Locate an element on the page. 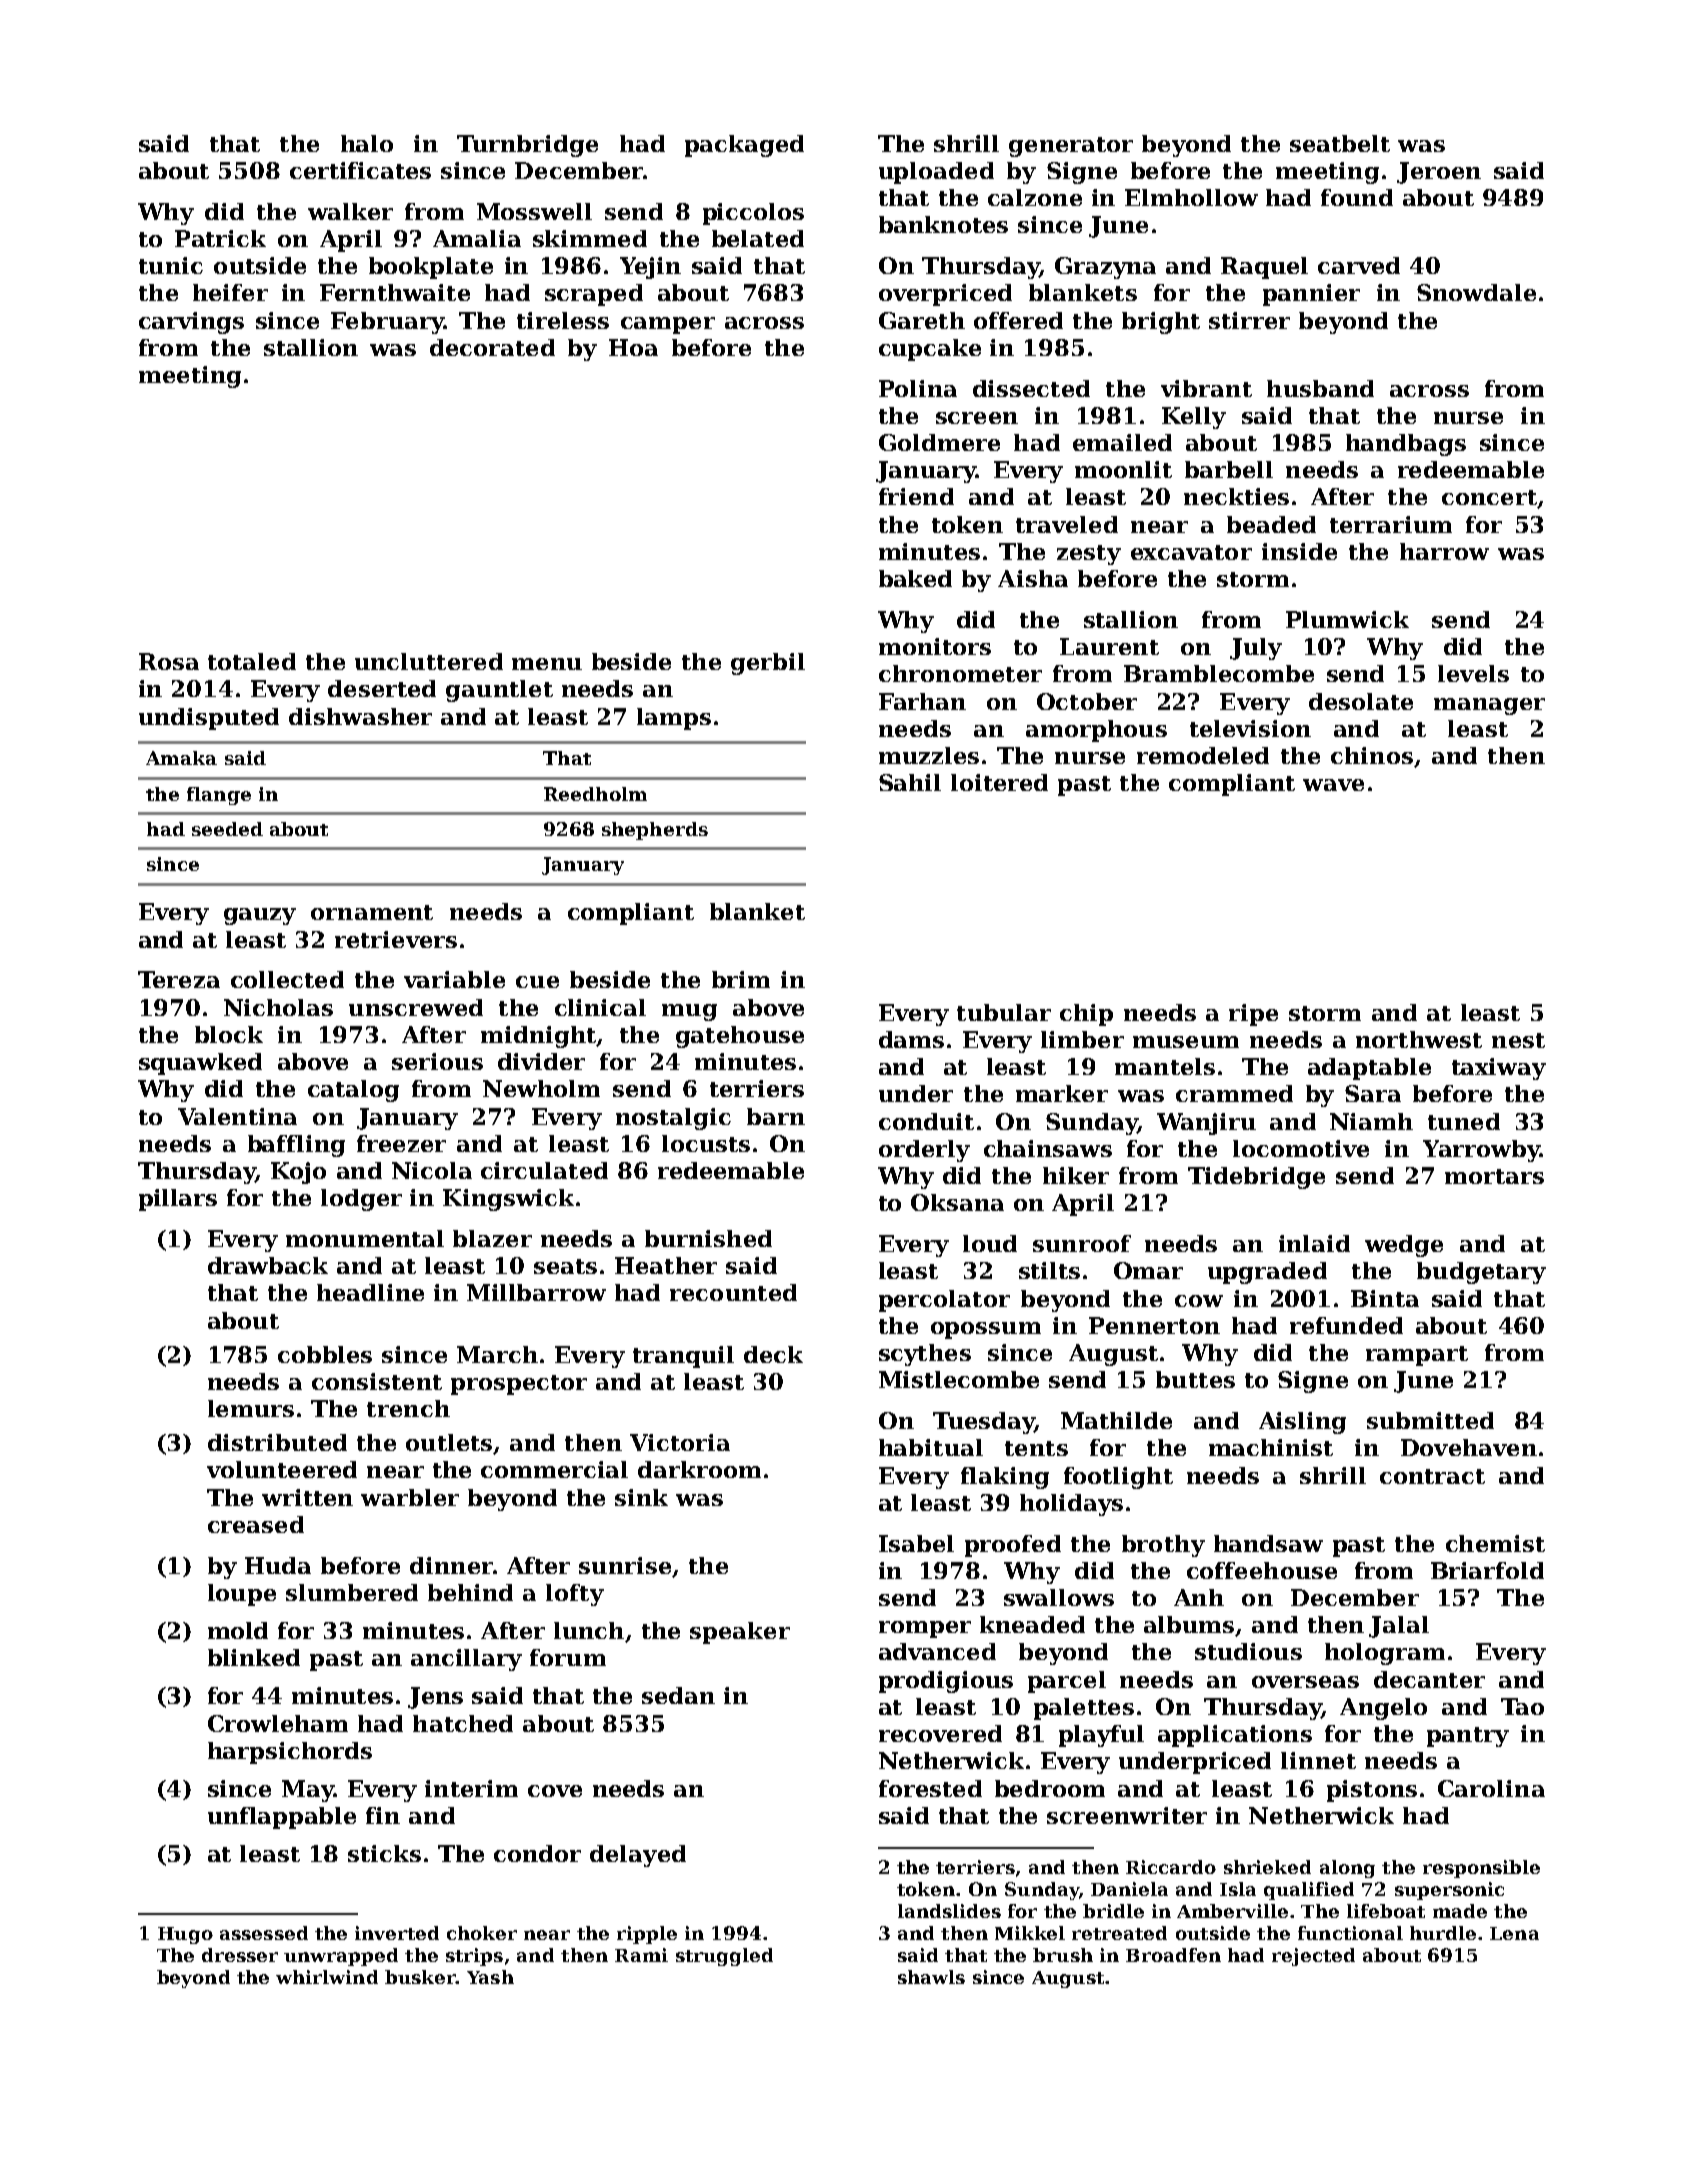  halo is located at coordinates (367, 143).
